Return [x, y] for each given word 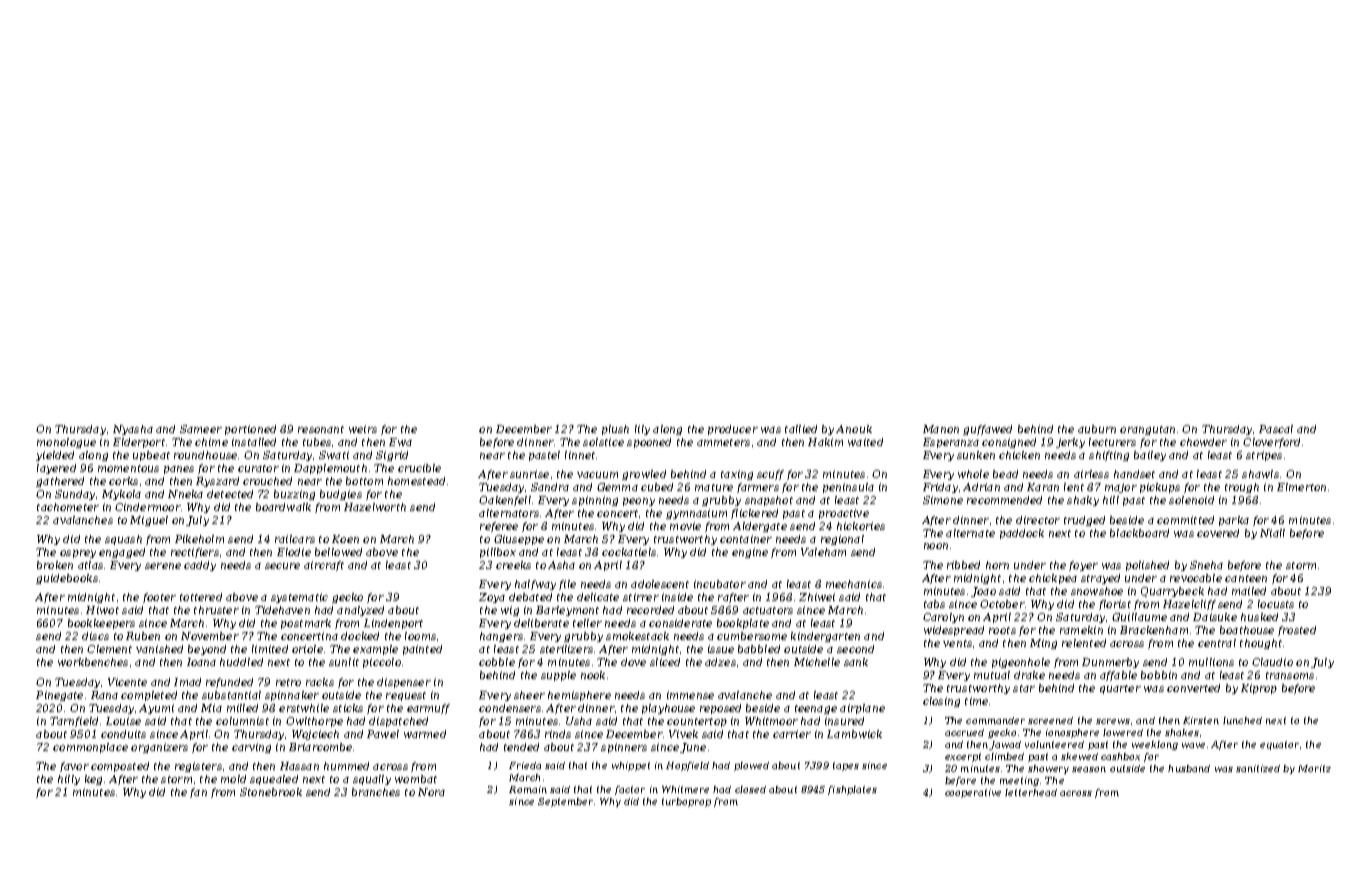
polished [1147, 566]
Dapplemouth [330, 469]
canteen [1246, 578]
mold [233, 779]
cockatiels [629, 552]
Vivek [683, 734]
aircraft [324, 566]
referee [499, 527]
